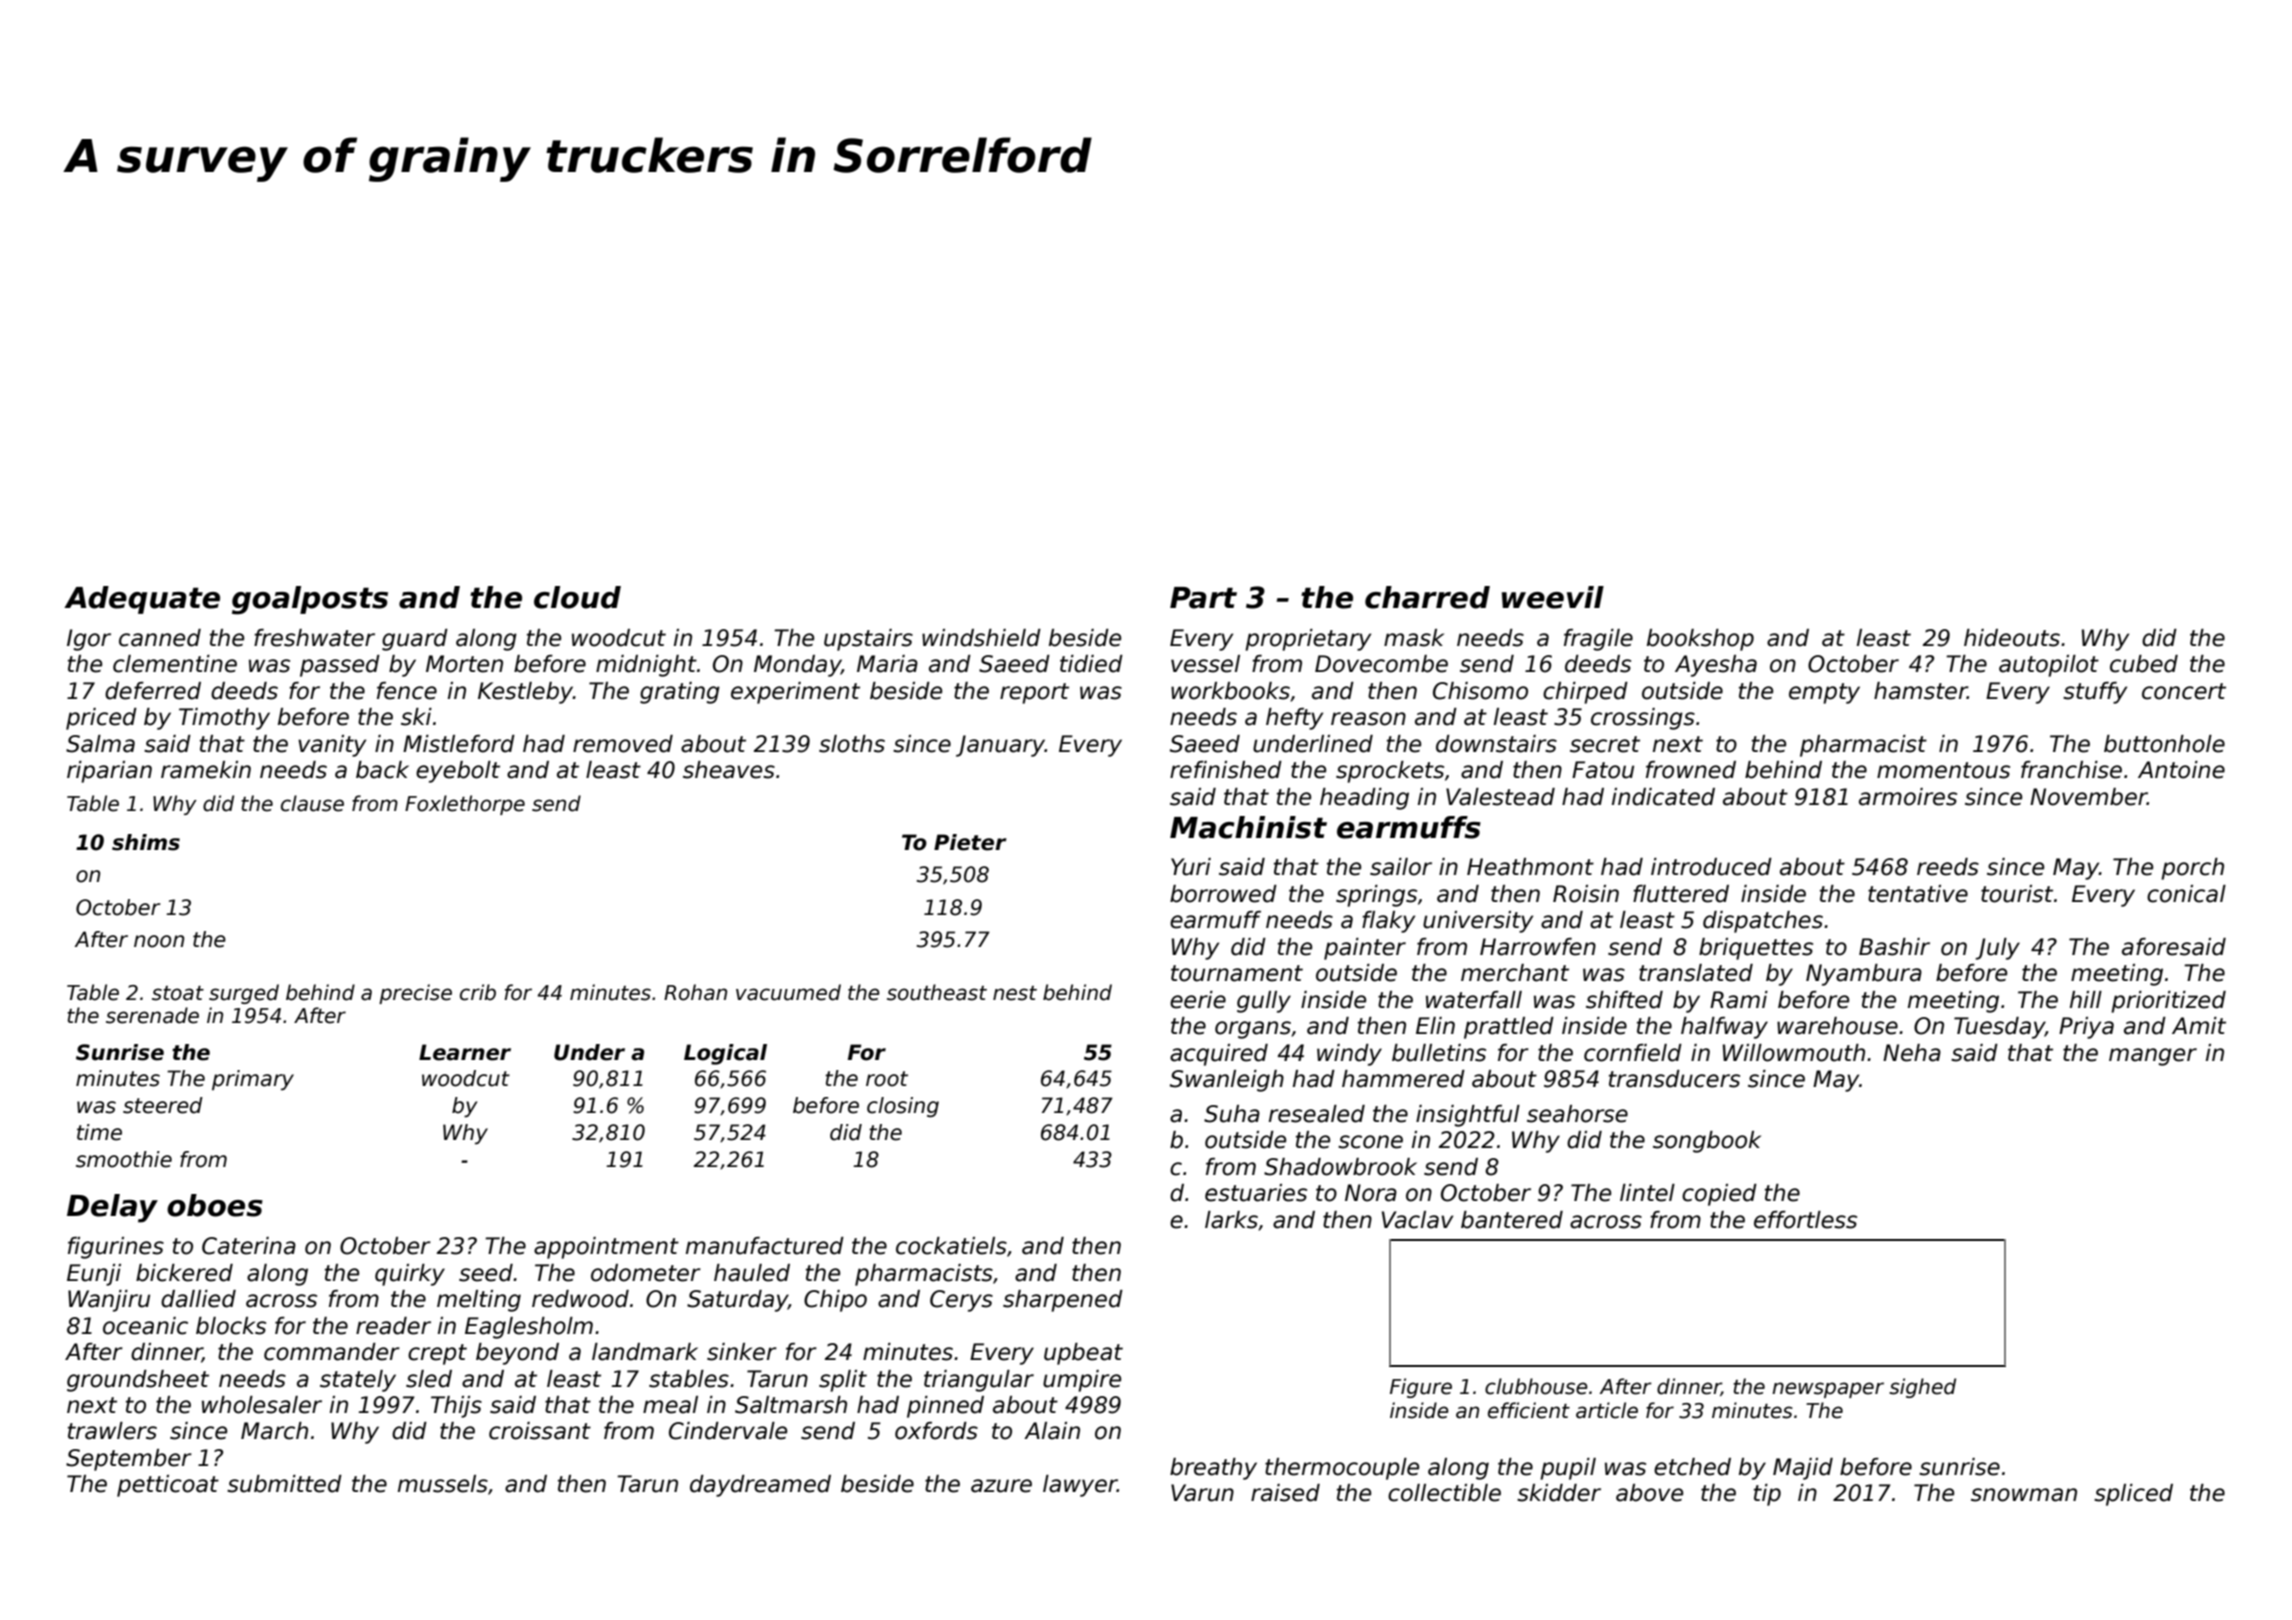 The image size is (2292, 1620). What do you see at coordinates (1719, 1195) in the screenshot?
I see `copied` at bounding box center [1719, 1195].
